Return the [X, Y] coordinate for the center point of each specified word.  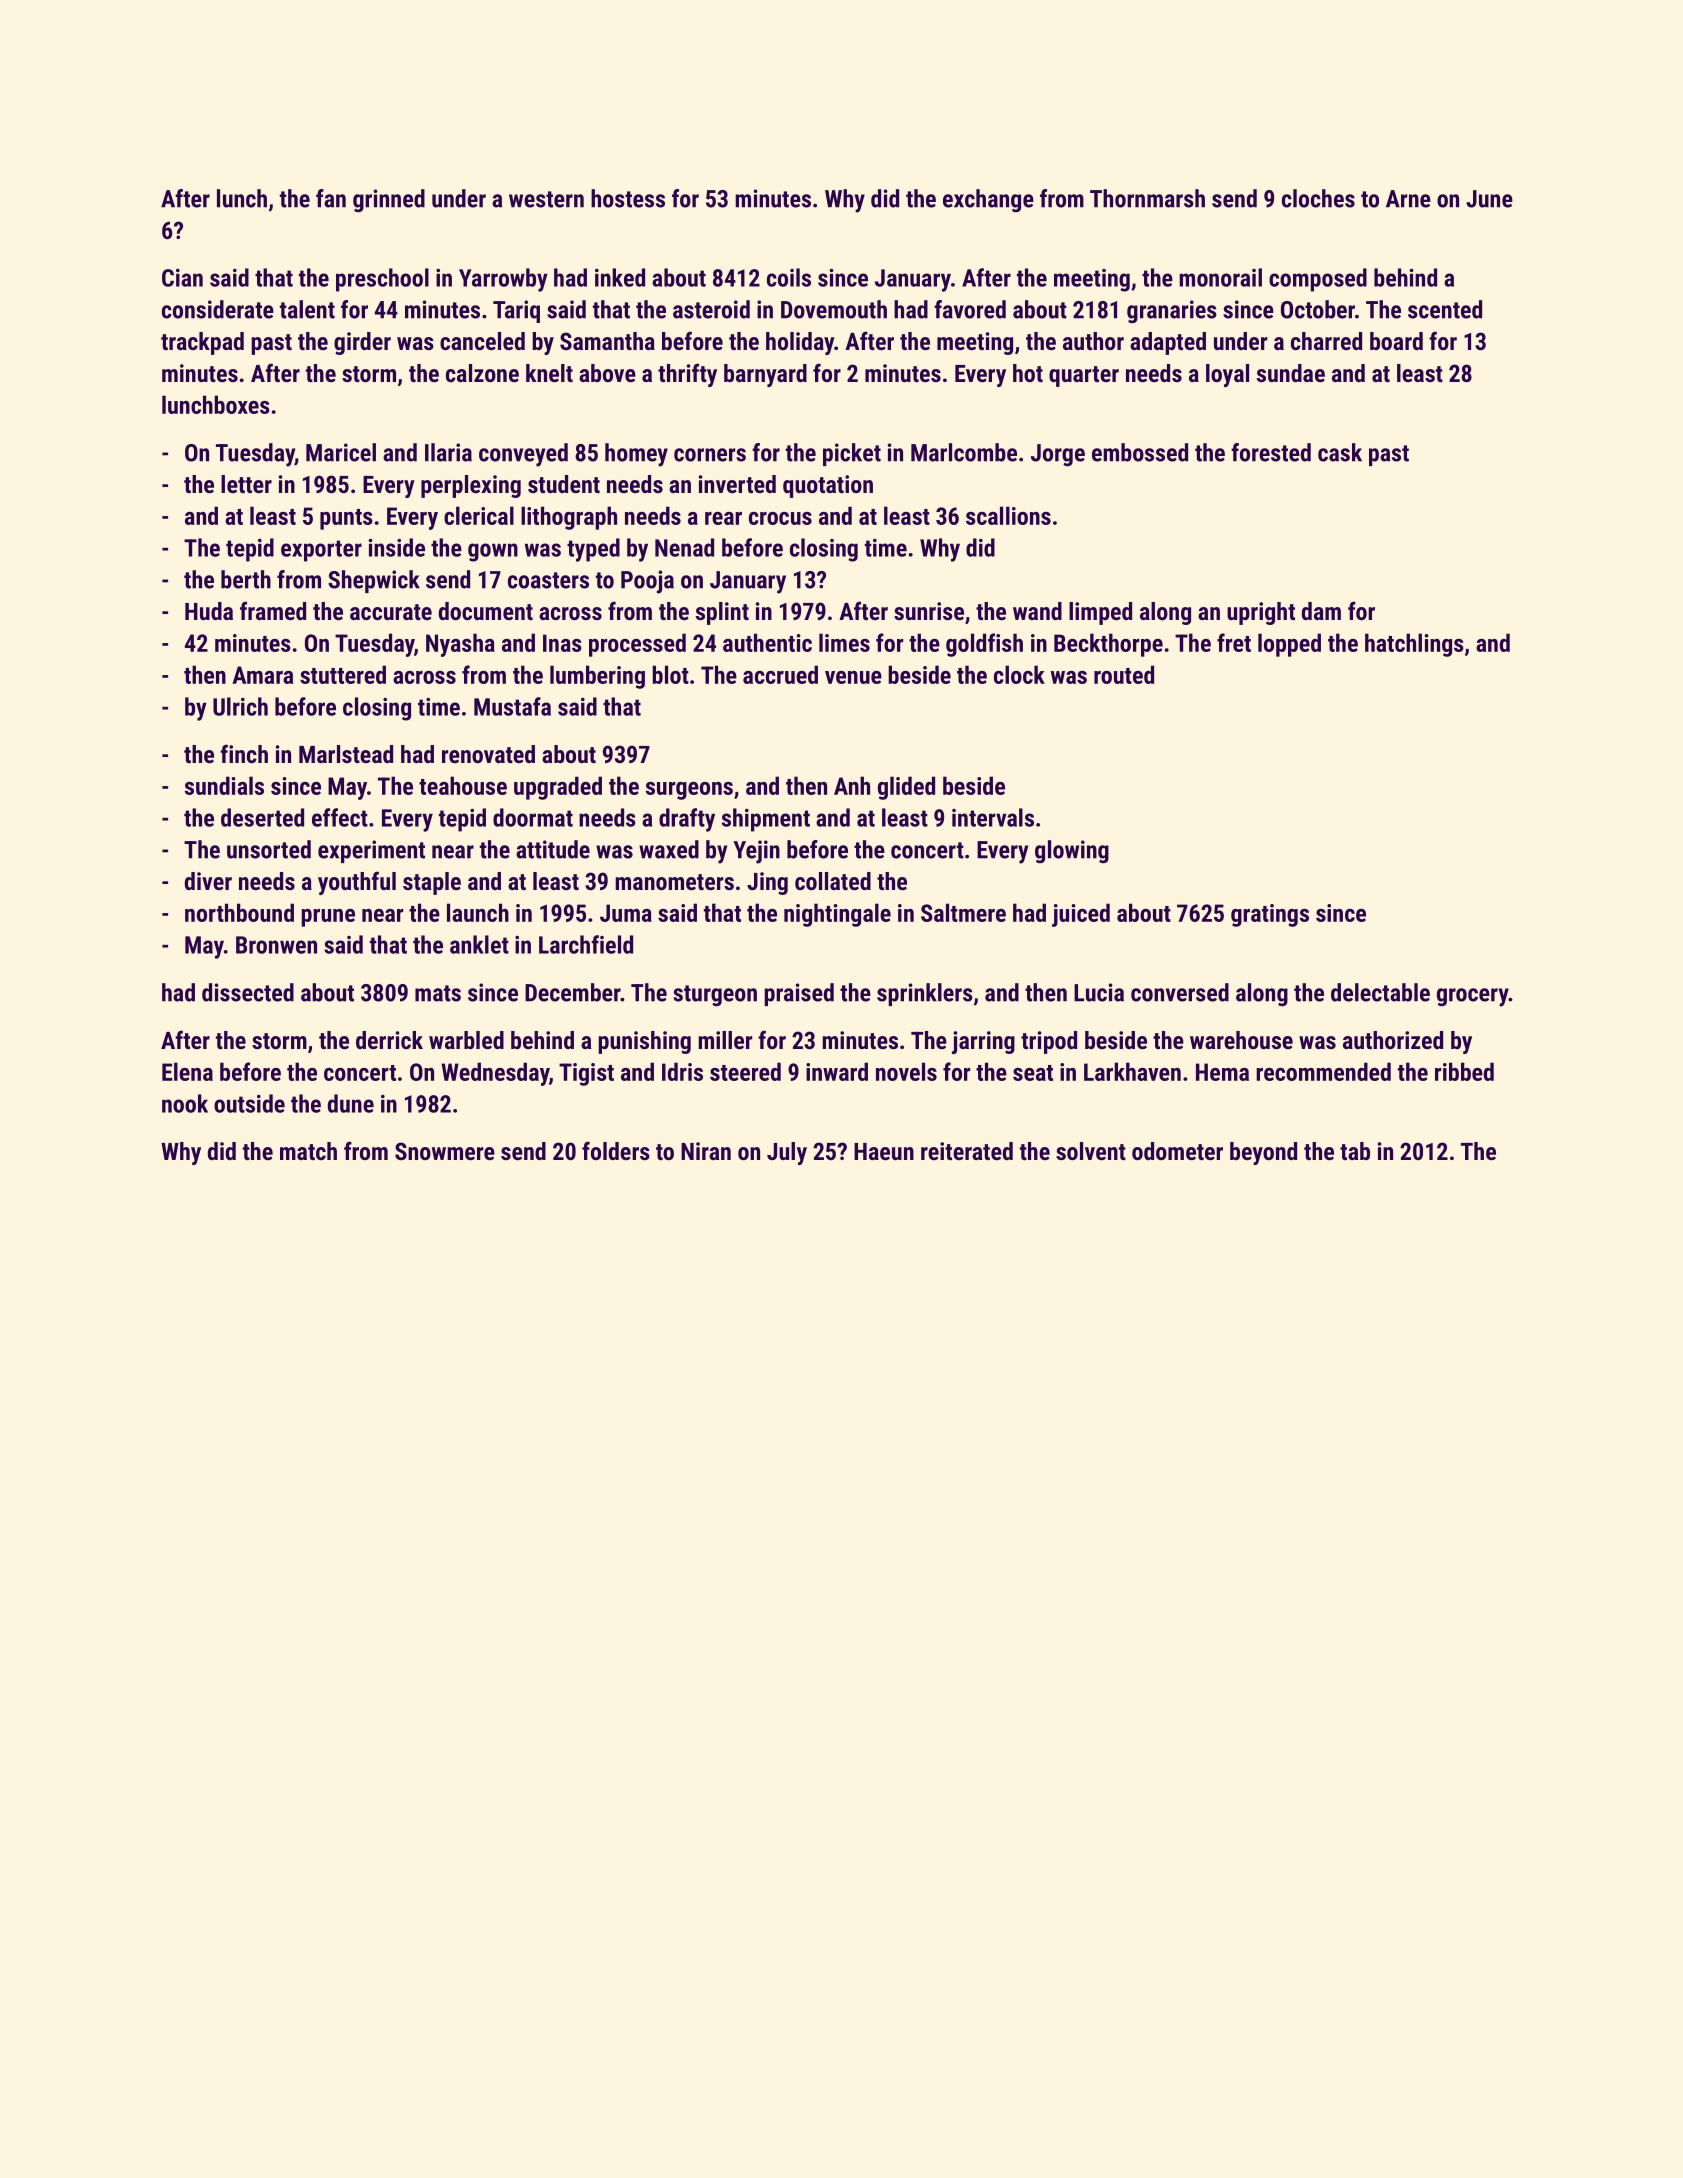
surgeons [689, 791]
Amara [262, 675]
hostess [628, 198]
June [1489, 199]
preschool [382, 280]
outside [249, 1103]
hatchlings [1414, 645]
